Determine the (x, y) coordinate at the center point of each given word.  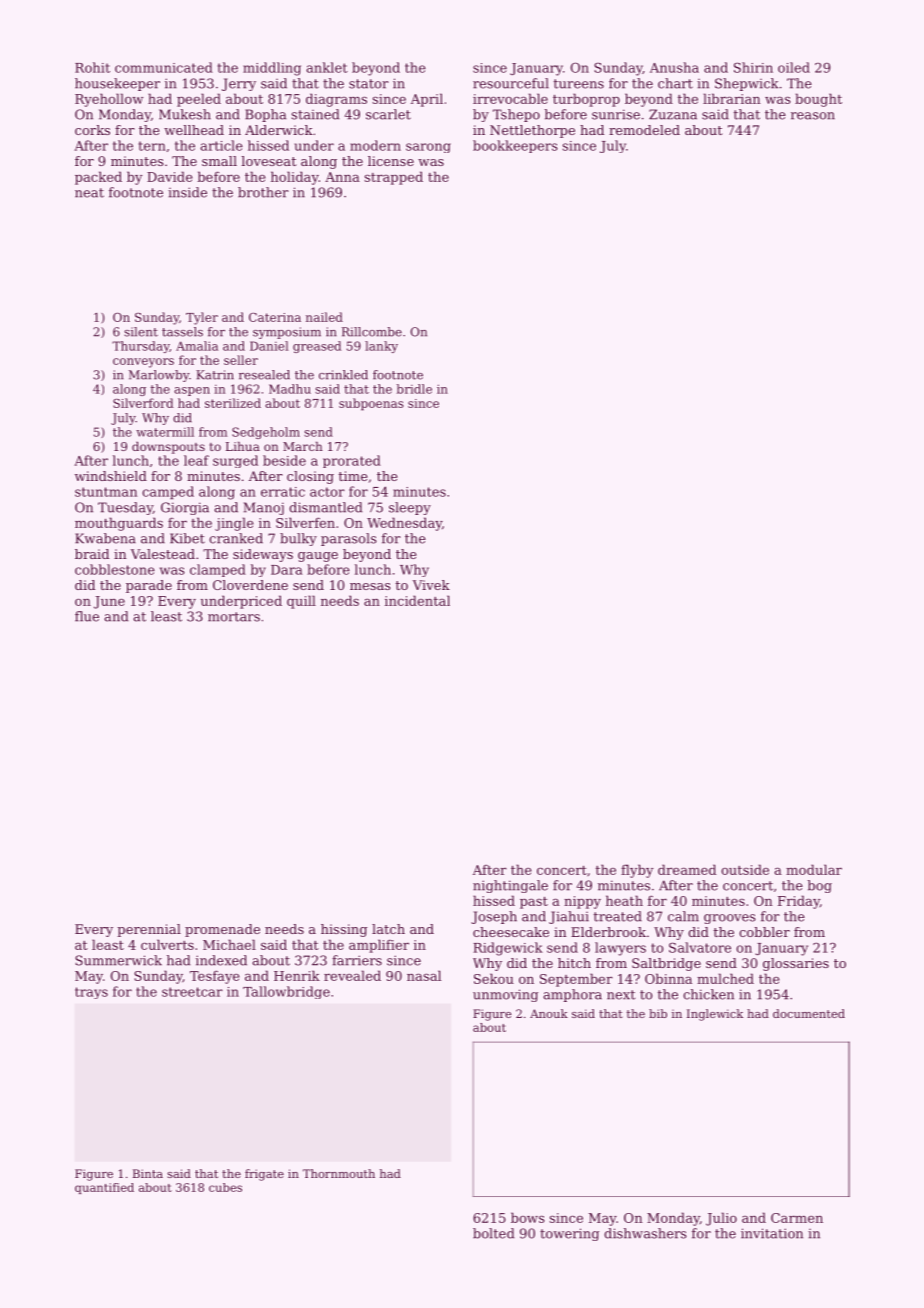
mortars (234, 617)
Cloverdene (250, 585)
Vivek (431, 585)
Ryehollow (109, 100)
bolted (493, 1233)
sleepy (410, 508)
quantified (104, 1188)
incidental (417, 600)
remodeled (644, 130)
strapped (393, 178)
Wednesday (404, 524)
